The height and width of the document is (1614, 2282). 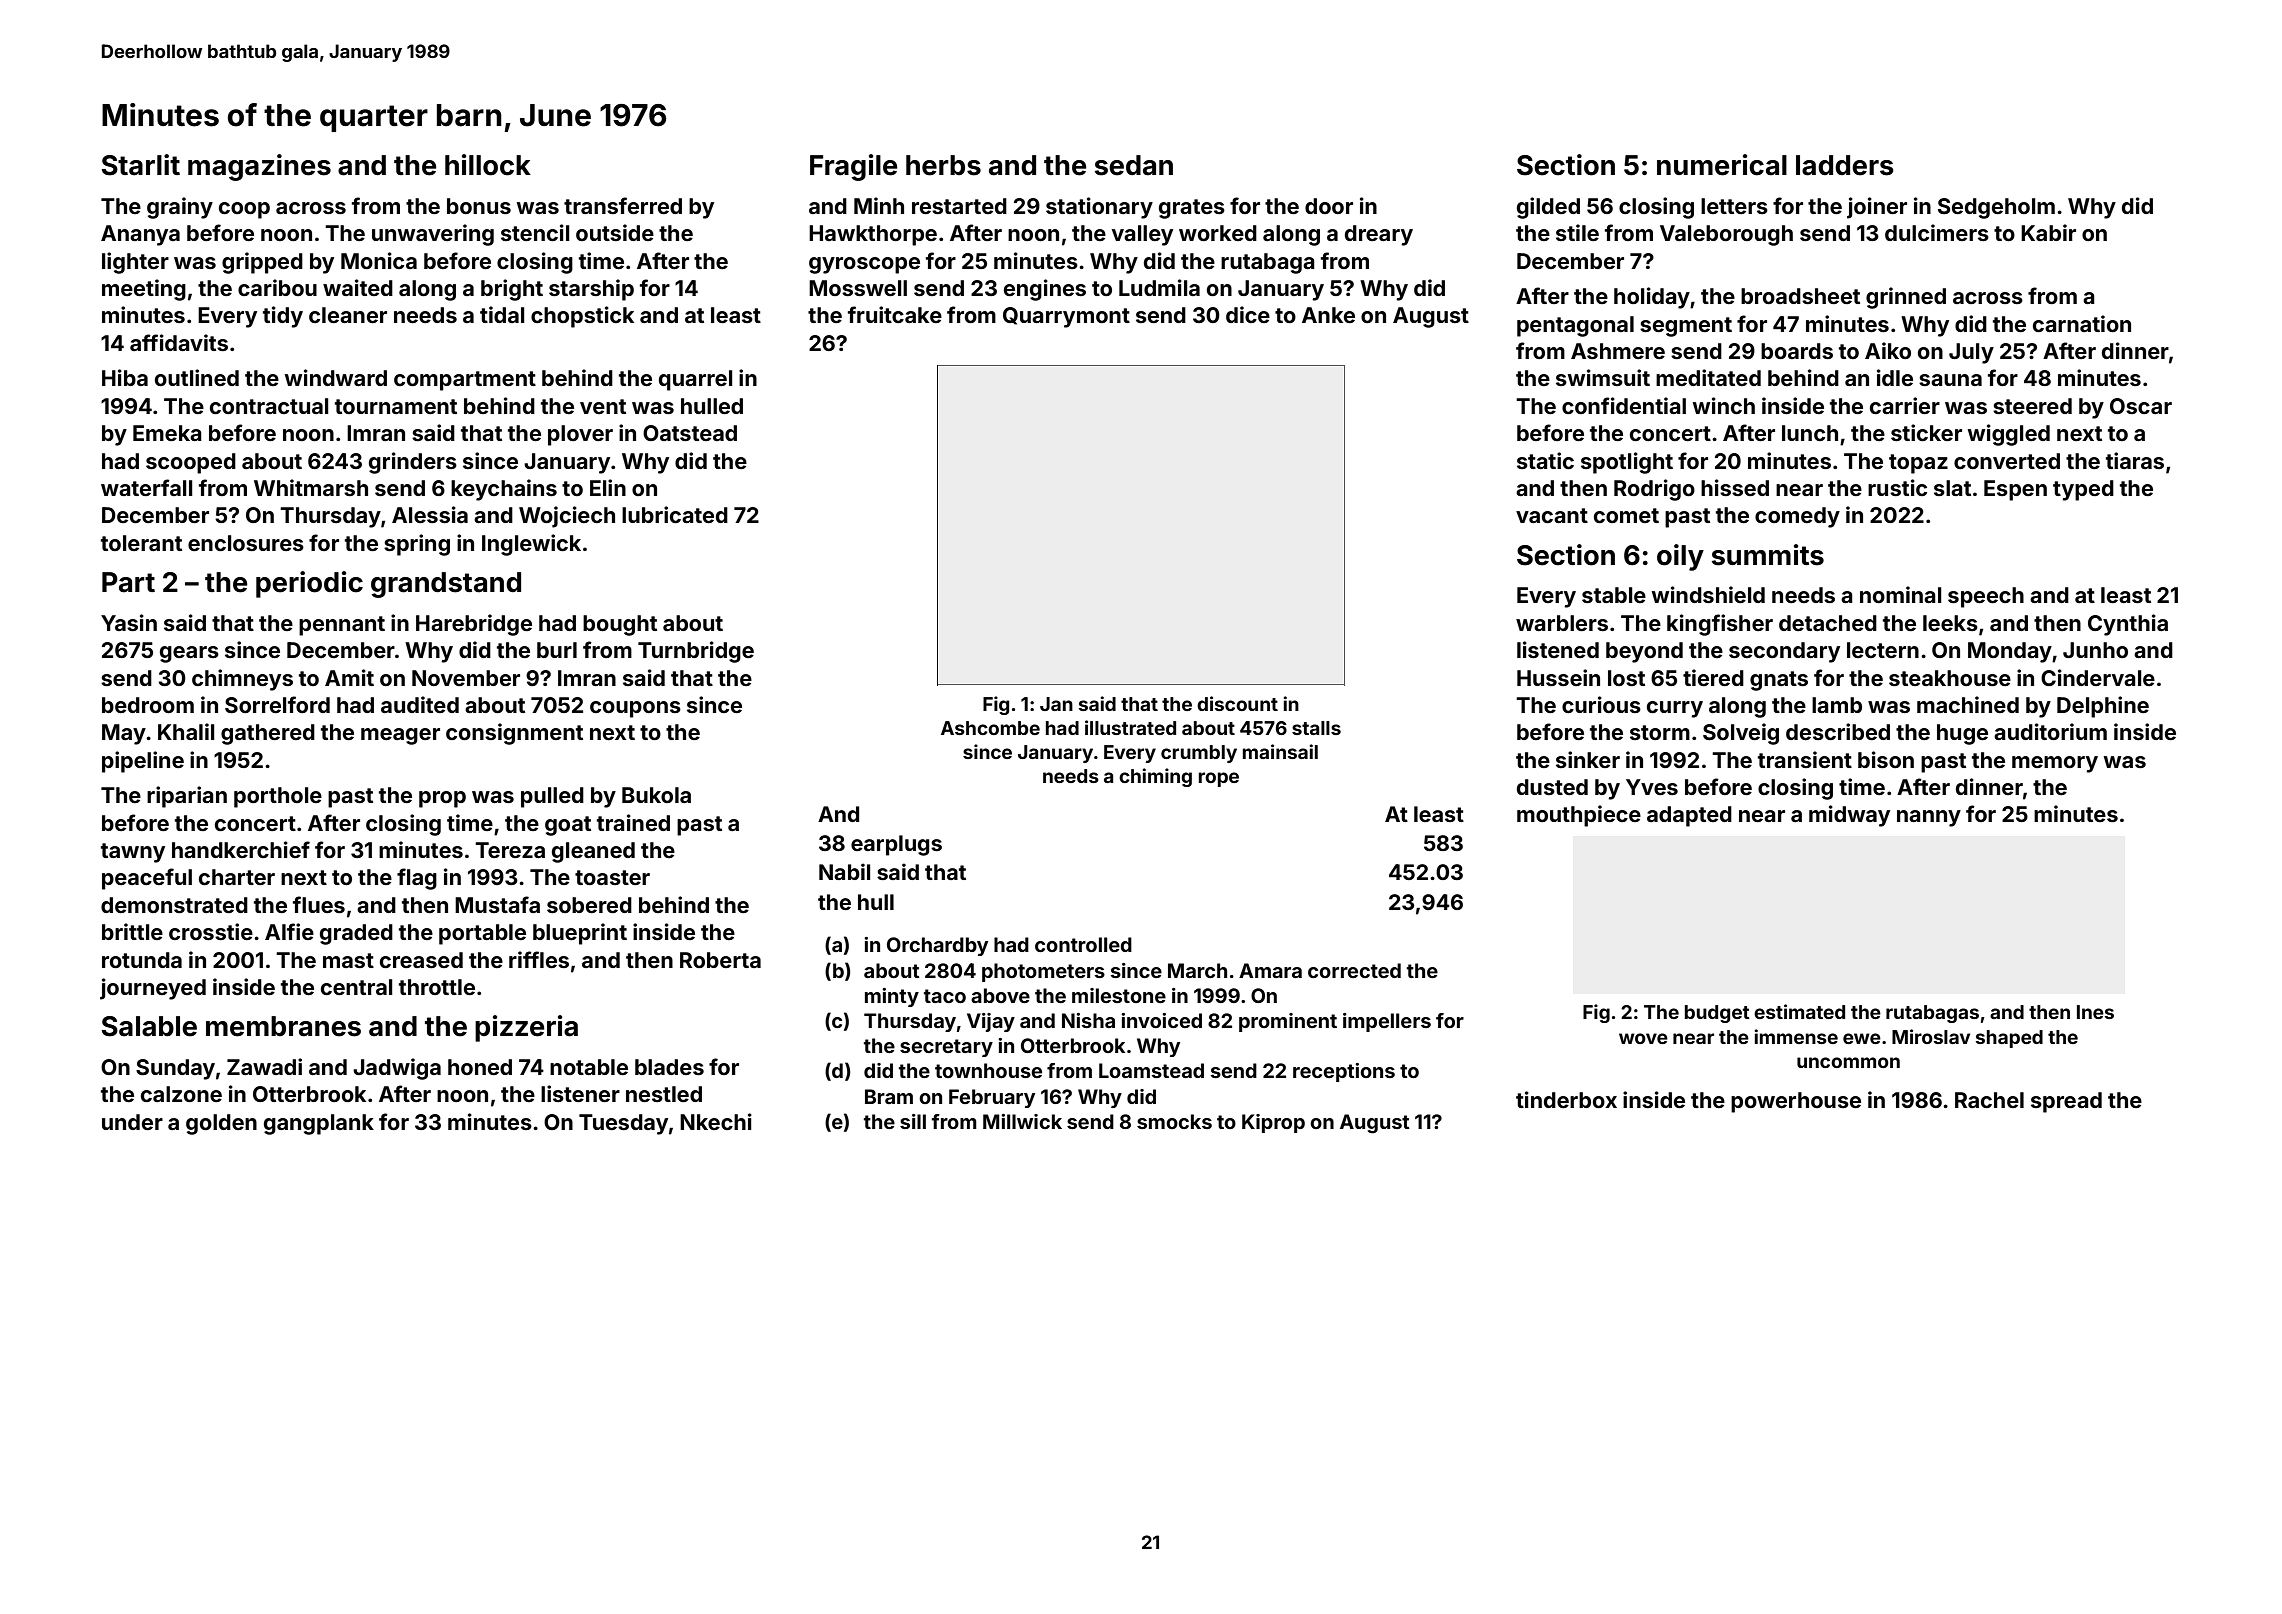 What do you see at coordinates (1155, 777) in the document?
I see `chiming` at bounding box center [1155, 777].
